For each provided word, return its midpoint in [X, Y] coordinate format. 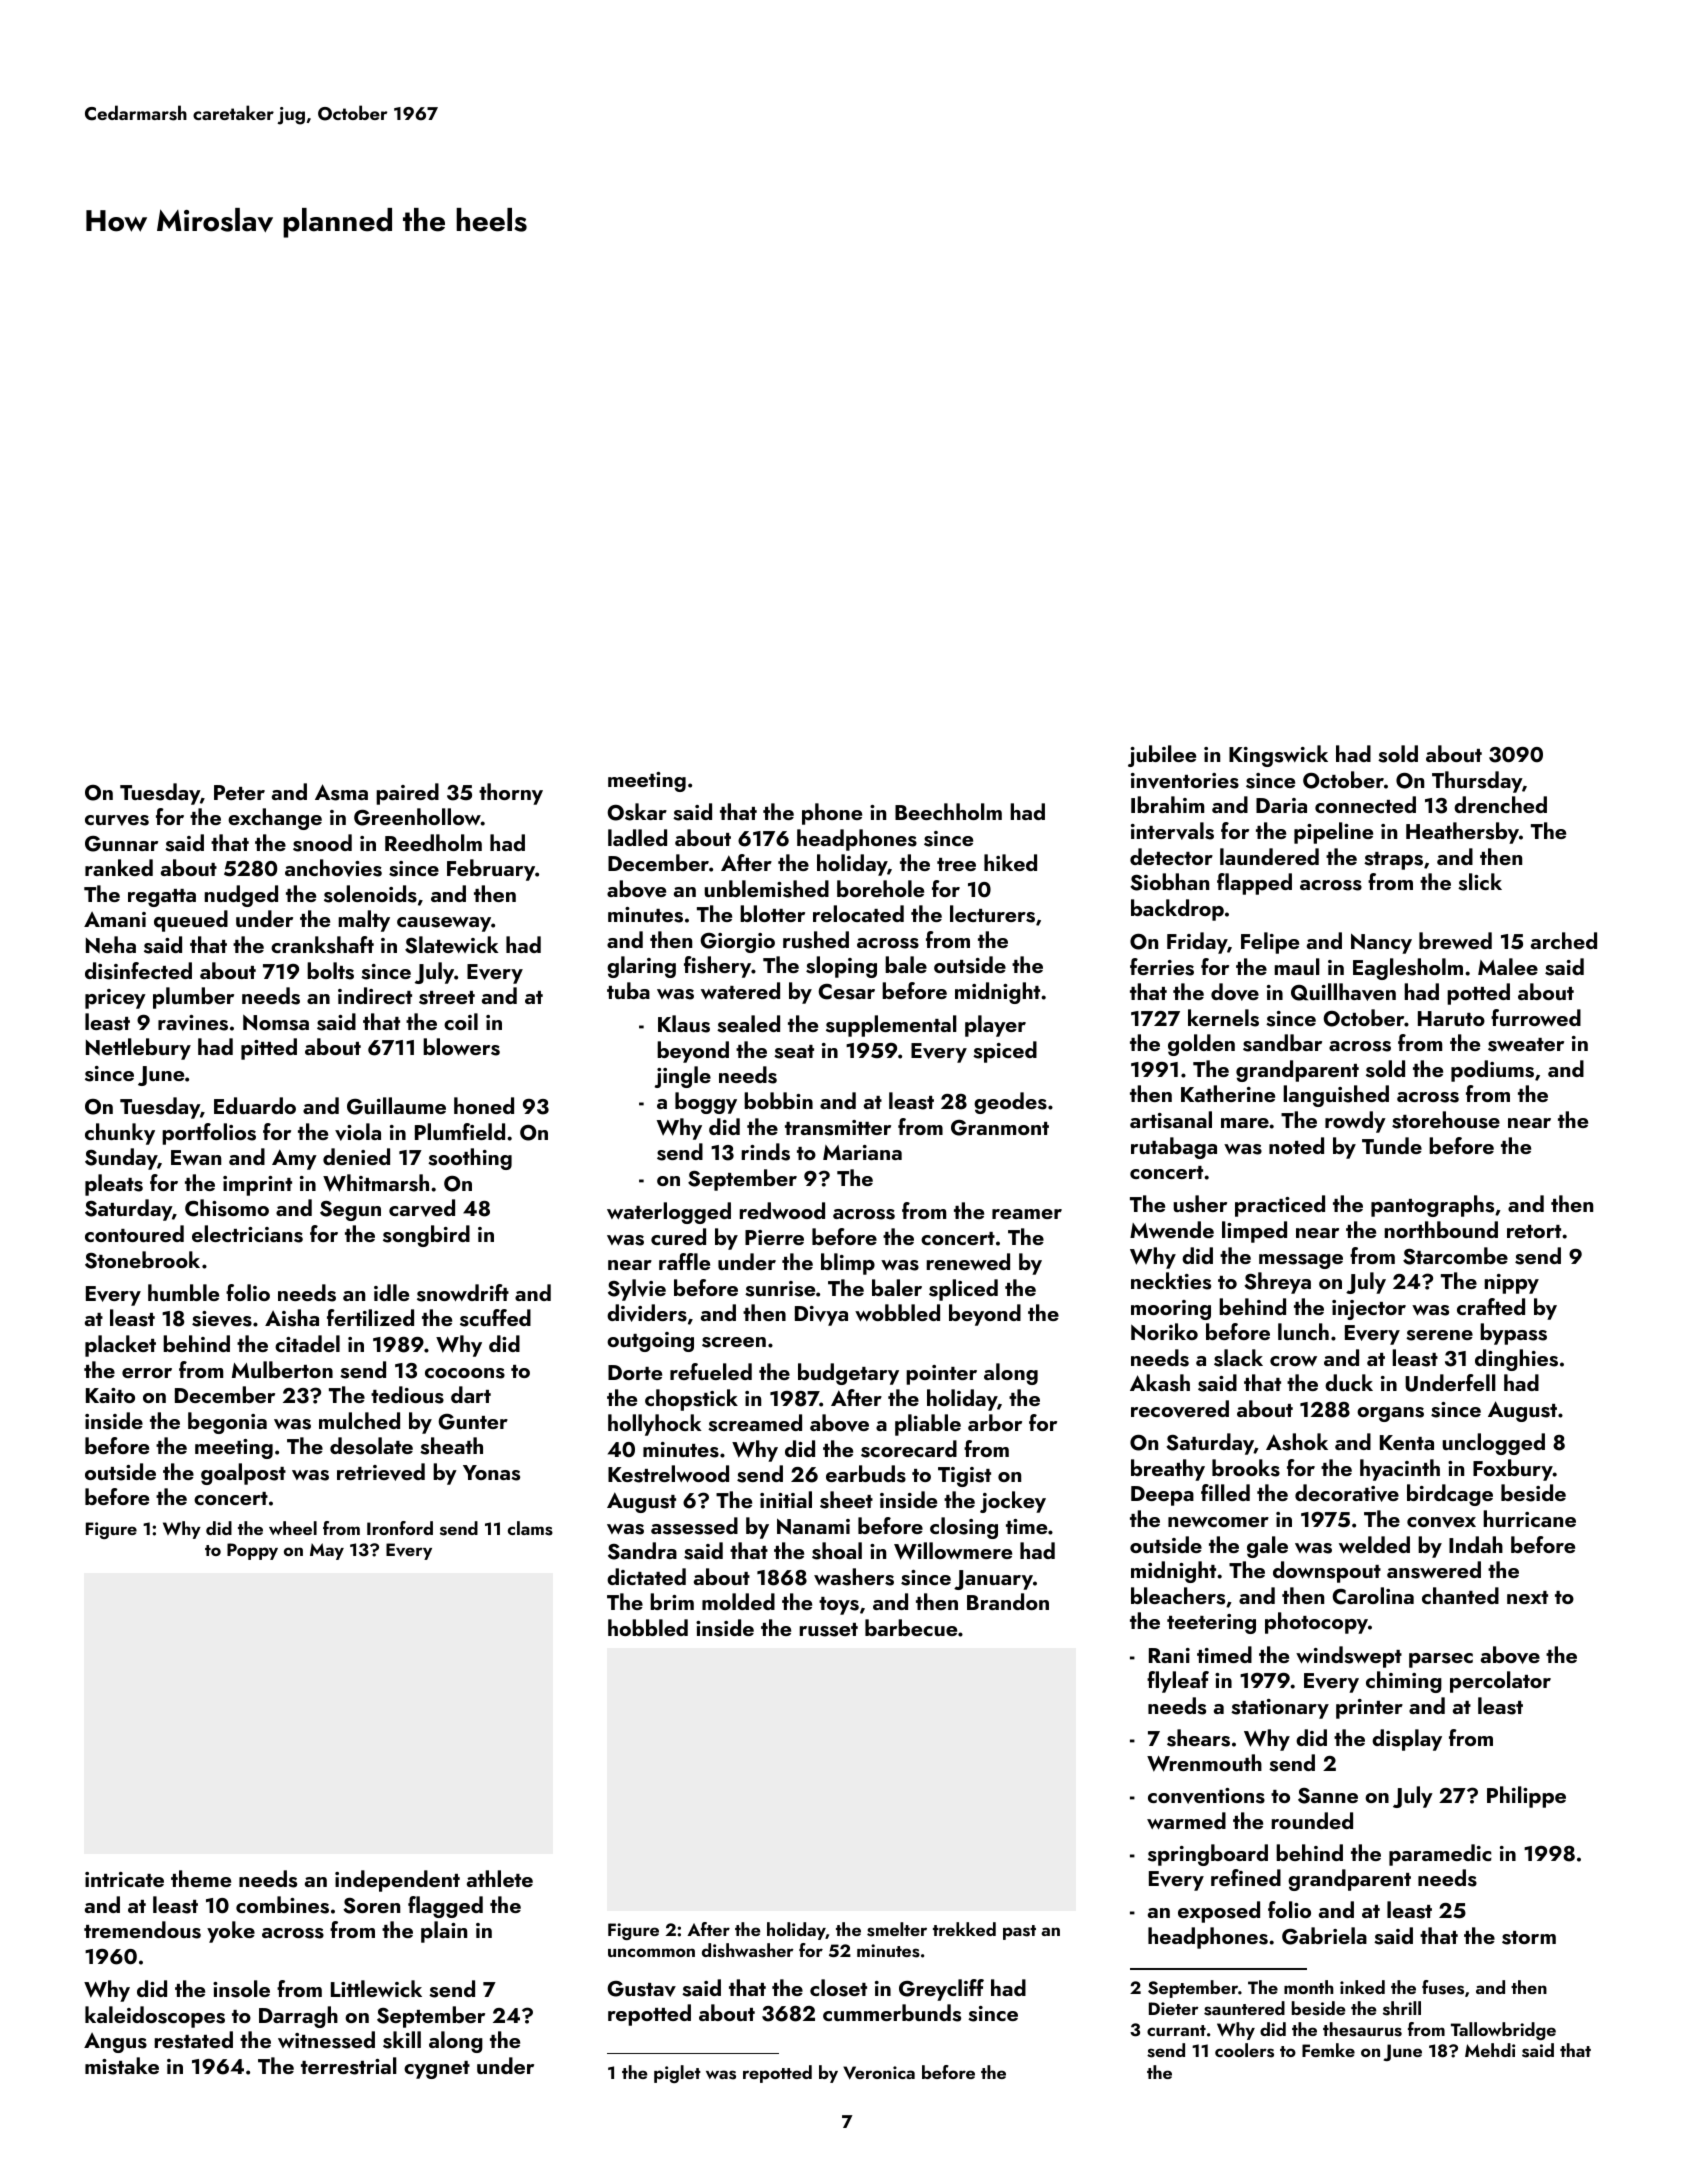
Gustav [641, 1989]
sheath [451, 1446]
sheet [846, 1500]
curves [117, 820]
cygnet [437, 2070]
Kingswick [1278, 756]
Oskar [637, 812]
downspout [1327, 1572]
